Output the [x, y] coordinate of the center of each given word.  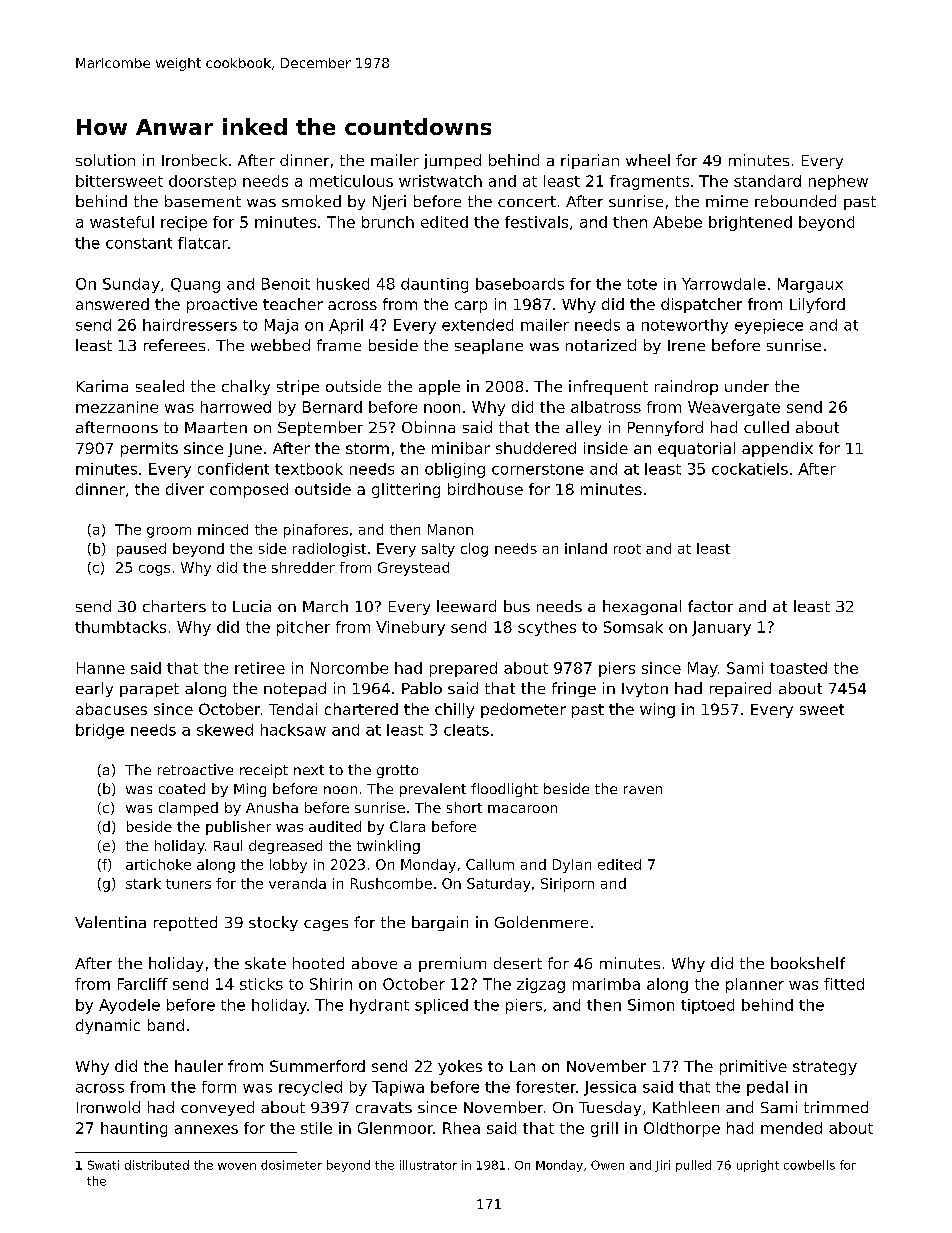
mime [727, 201]
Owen [607, 1165]
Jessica [610, 1088]
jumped [452, 161]
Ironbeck [194, 160]
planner [755, 985]
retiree [260, 668]
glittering [406, 490]
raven [643, 790]
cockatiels [750, 469]
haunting [134, 1129]
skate [265, 963]
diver [185, 489]
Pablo [422, 688]
